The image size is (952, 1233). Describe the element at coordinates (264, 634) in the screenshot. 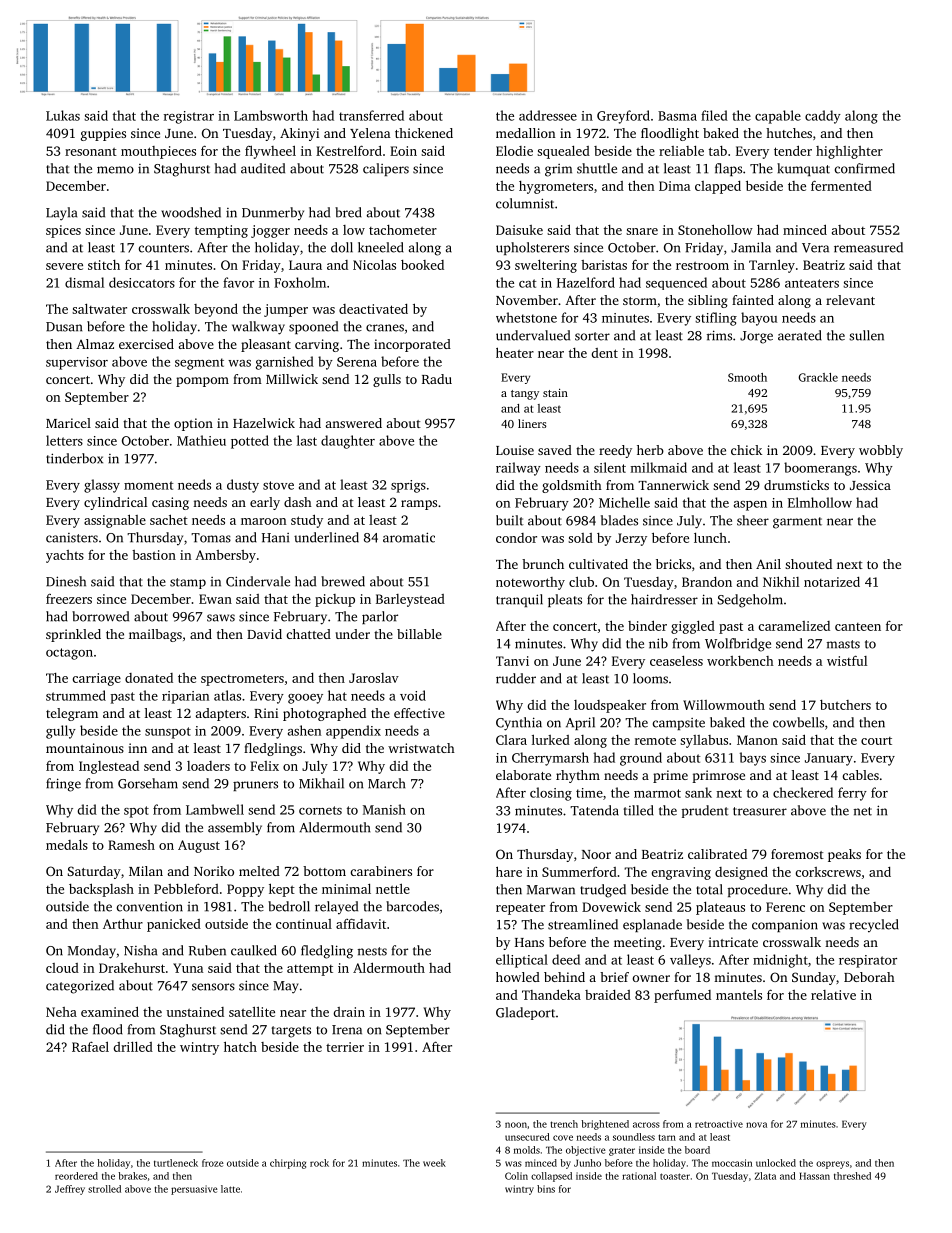

I see `David` at that location.
